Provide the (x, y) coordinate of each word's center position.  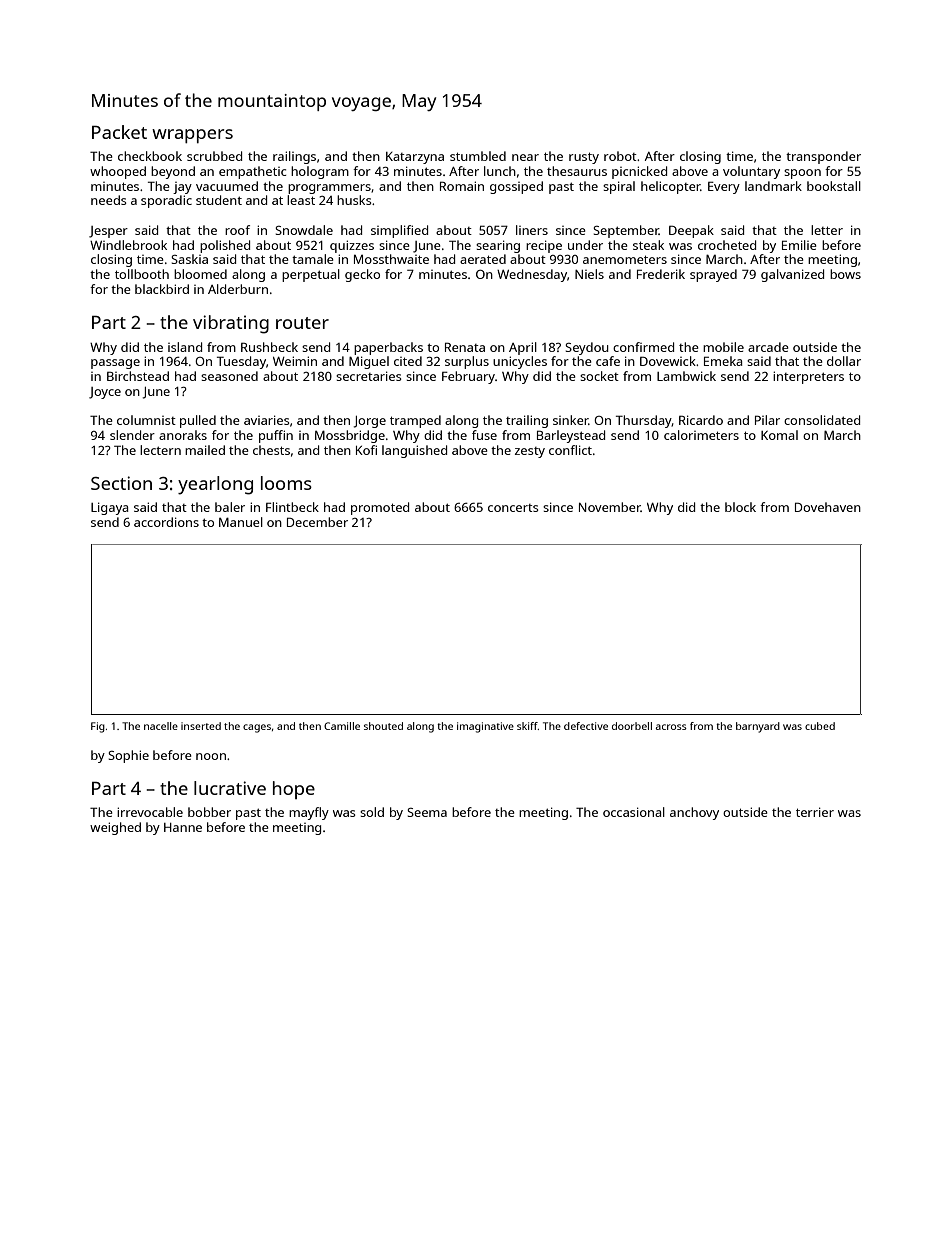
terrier (815, 812)
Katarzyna (415, 158)
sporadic (166, 201)
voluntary (751, 172)
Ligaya (109, 508)
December (317, 522)
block (740, 507)
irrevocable (150, 812)
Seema (427, 812)
